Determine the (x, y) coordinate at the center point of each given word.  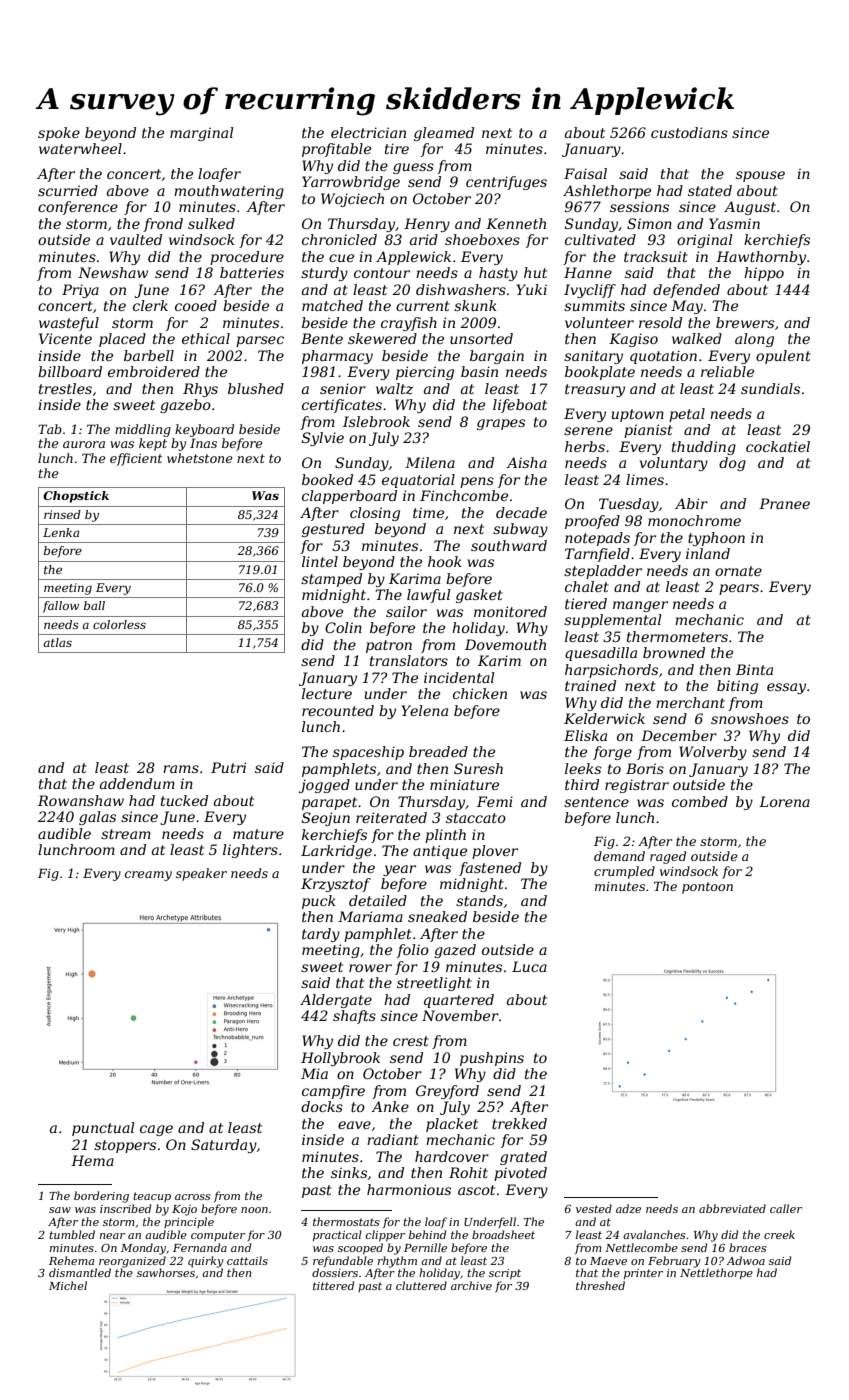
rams (181, 769)
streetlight (434, 984)
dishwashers (461, 289)
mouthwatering (229, 192)
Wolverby (713, 753)
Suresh (478, 768)
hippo (764, 274)
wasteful (69, 324)
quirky (206, 1262)
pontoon (707, 888)
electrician (368, 132)
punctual (103, 1129)
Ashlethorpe (607, 192)
